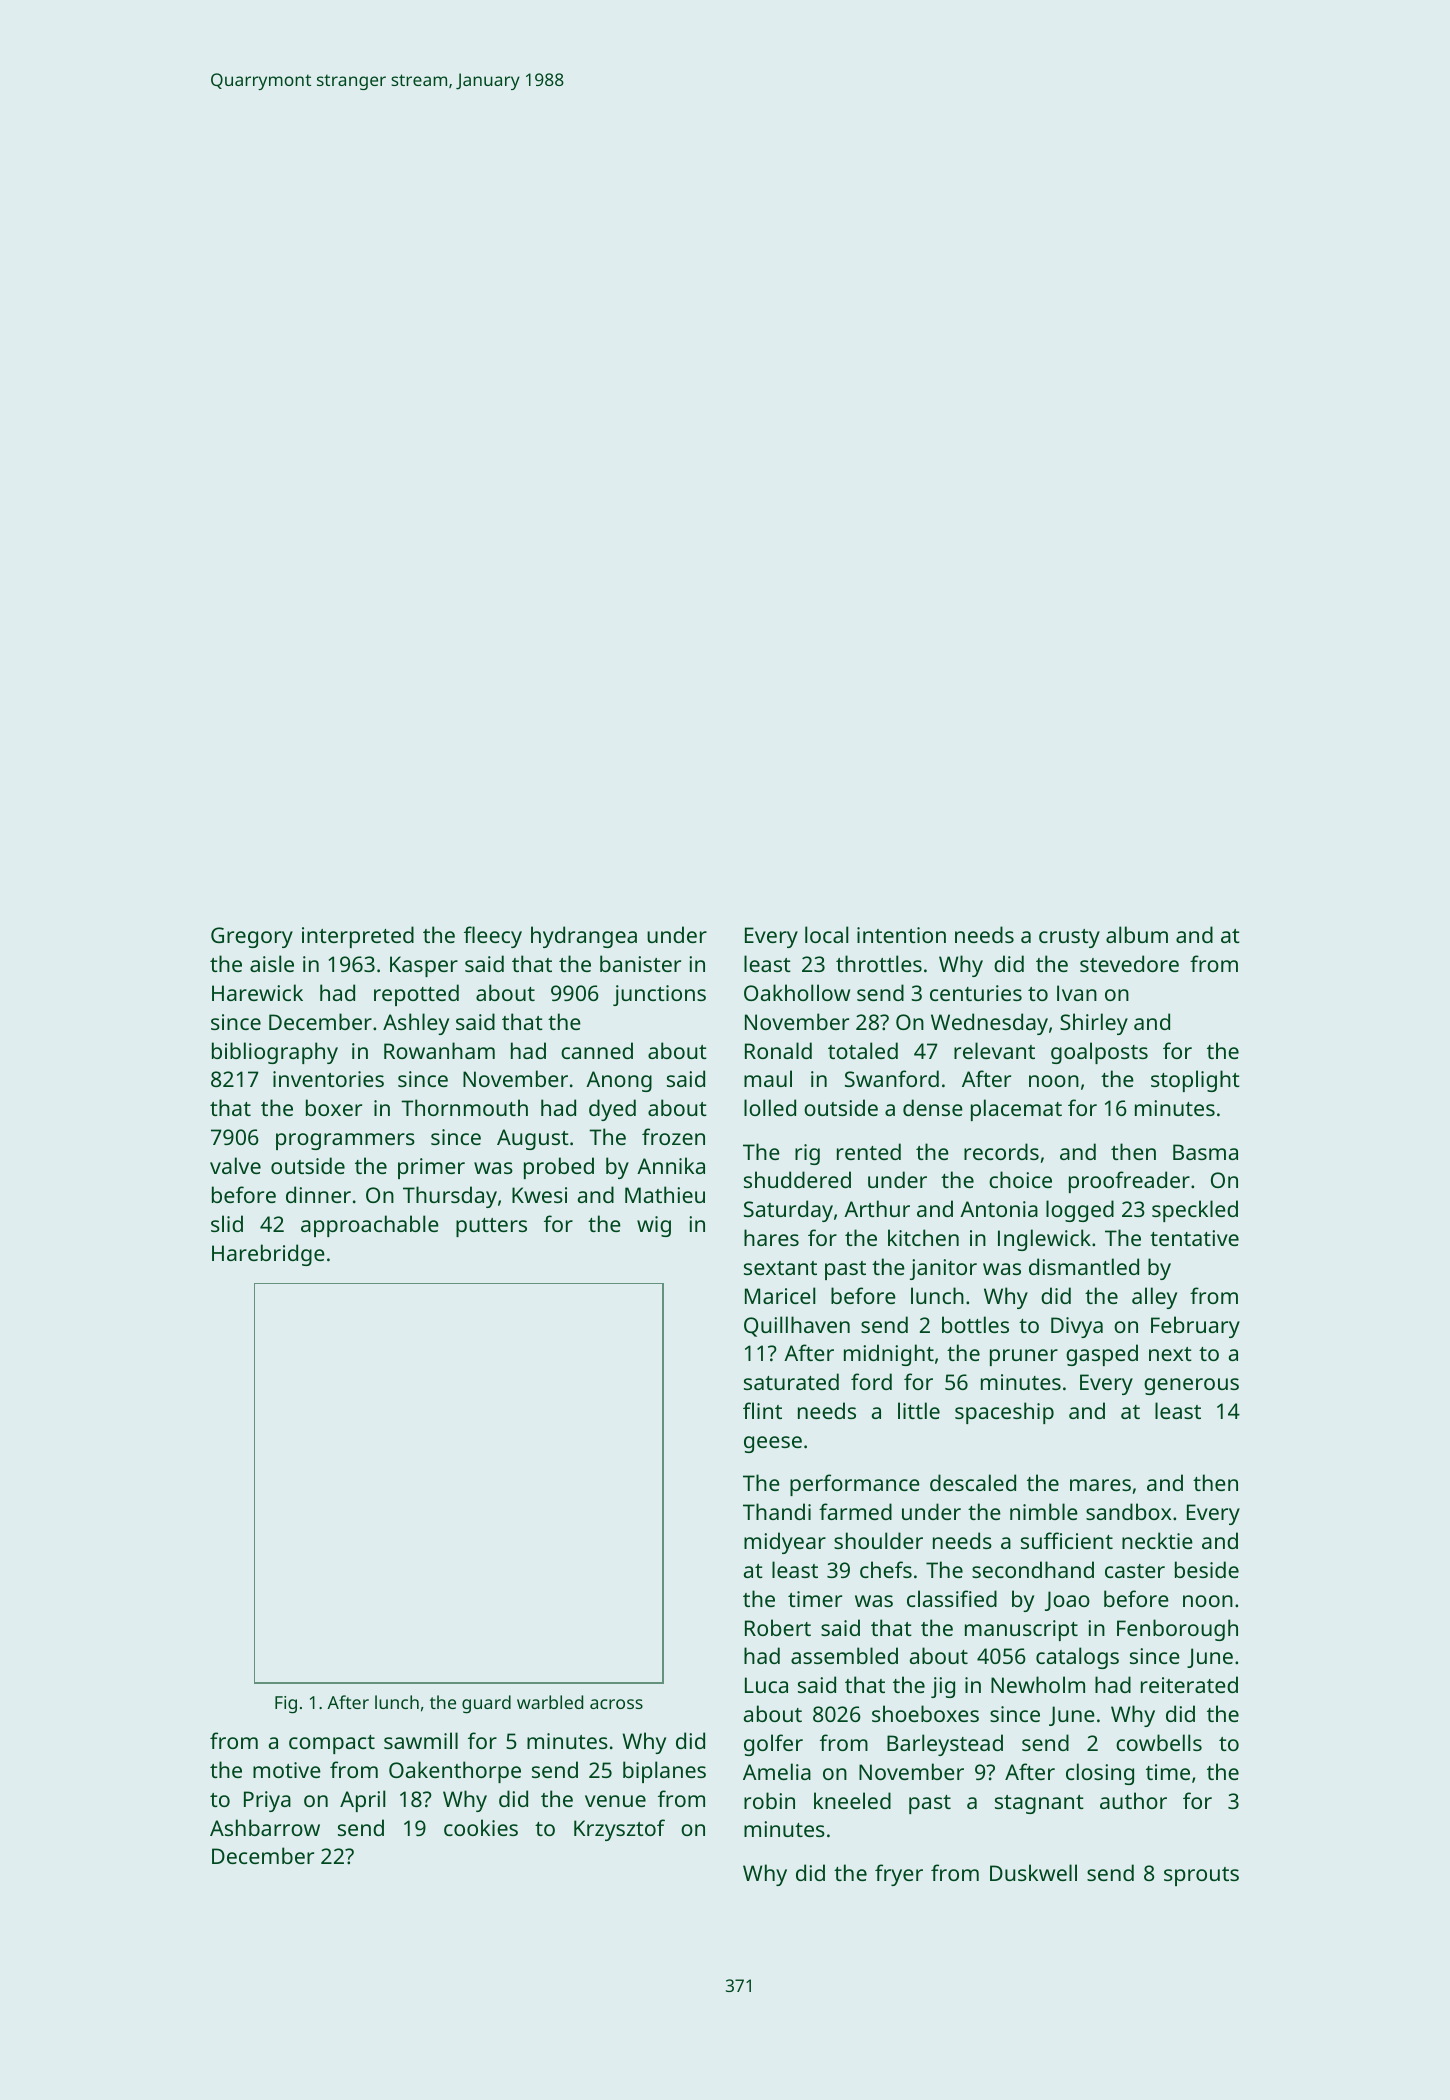 The height and width of the screenshot is (2100, 1450). What do you see at coordinates (1191, 1386) in the screenshot?
I see `generous` at bounding box center [1191, 1386].
